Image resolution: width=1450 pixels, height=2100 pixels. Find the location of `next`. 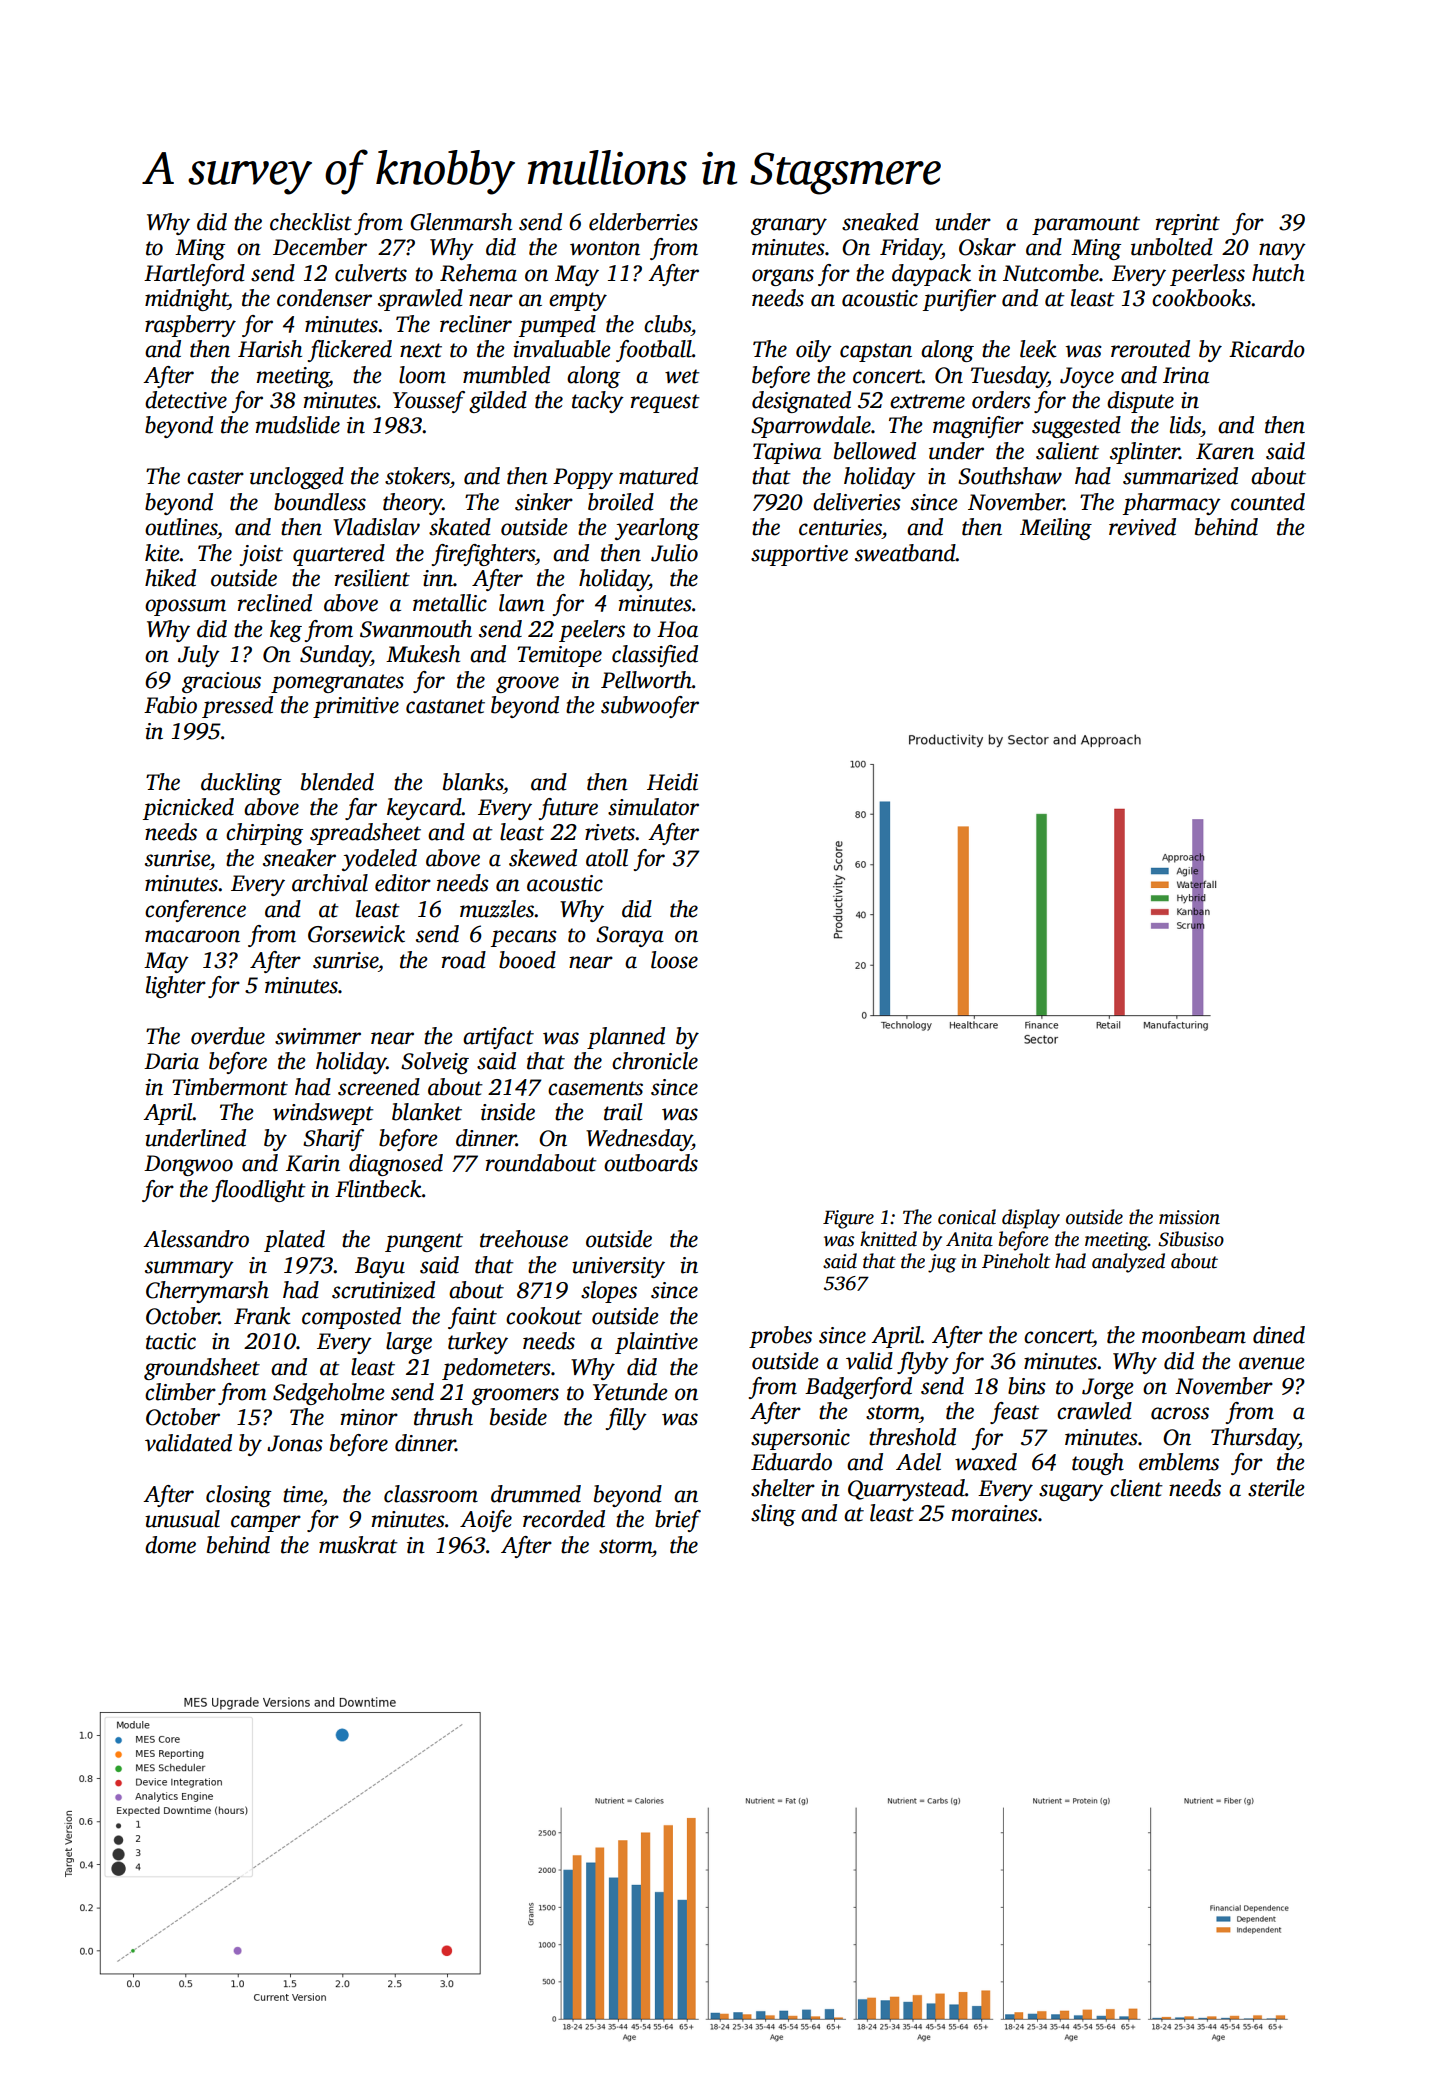

next is located at coordinates (421, 350).
